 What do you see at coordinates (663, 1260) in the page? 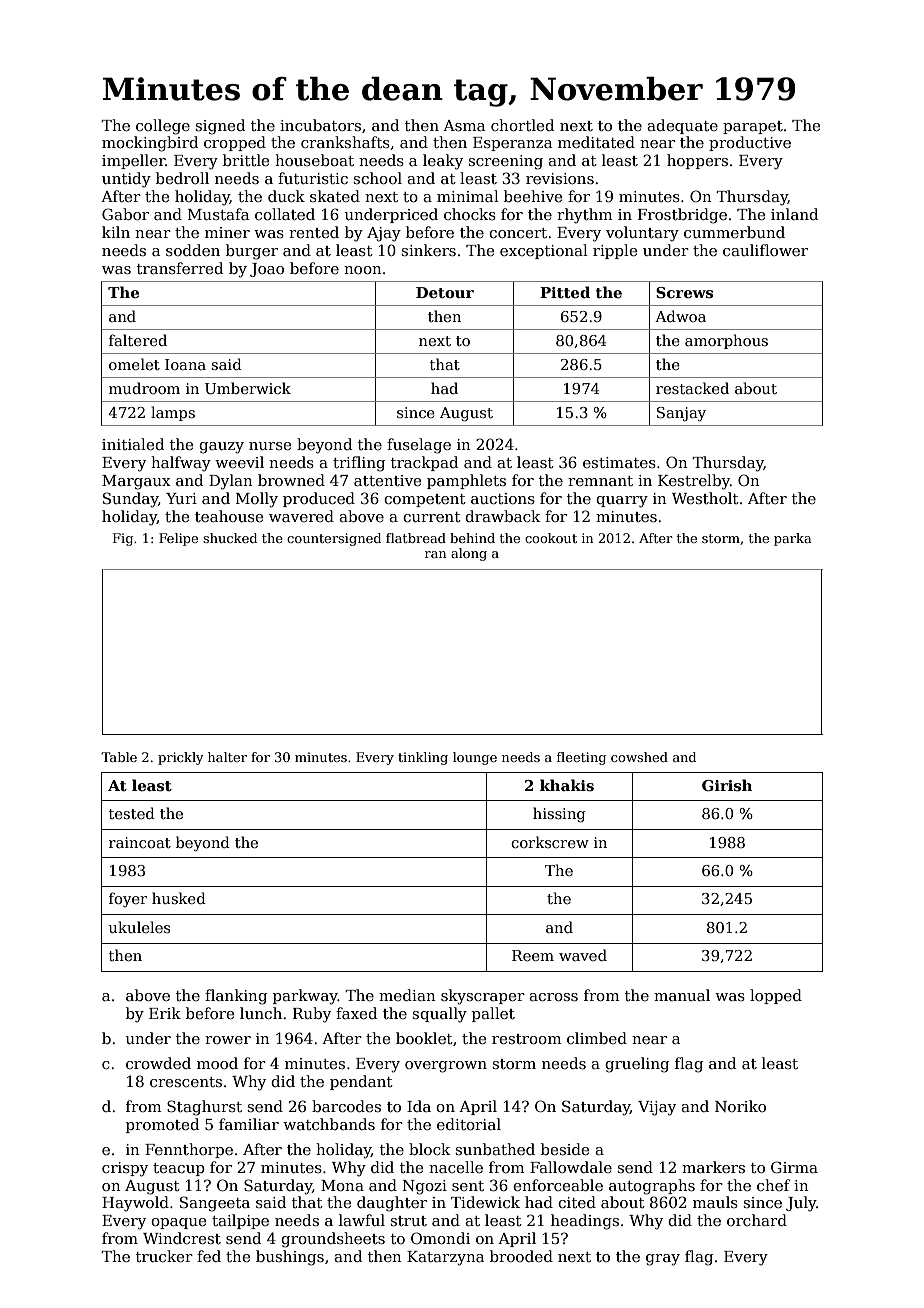
I see `gray` at bounding box center [663, 1260].
